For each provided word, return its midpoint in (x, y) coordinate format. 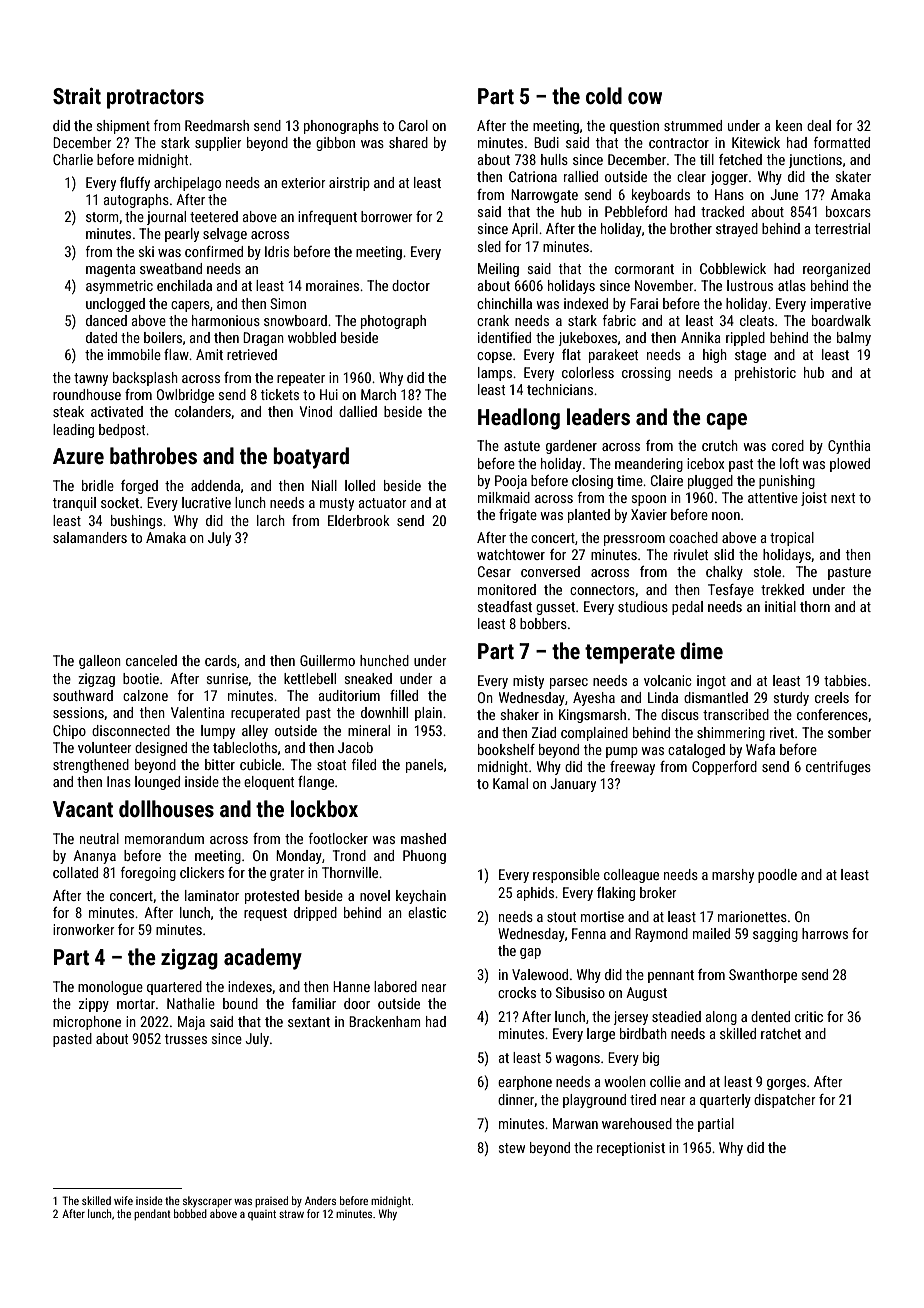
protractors (155, 99)
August (646, 994)
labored (395, 986)
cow (645, 98)
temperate (630, 654)
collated (75, 872)
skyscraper (207, 1202)
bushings (136, 522)
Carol (413, 125)
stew (512, 1148)
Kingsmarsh (592, 716)
